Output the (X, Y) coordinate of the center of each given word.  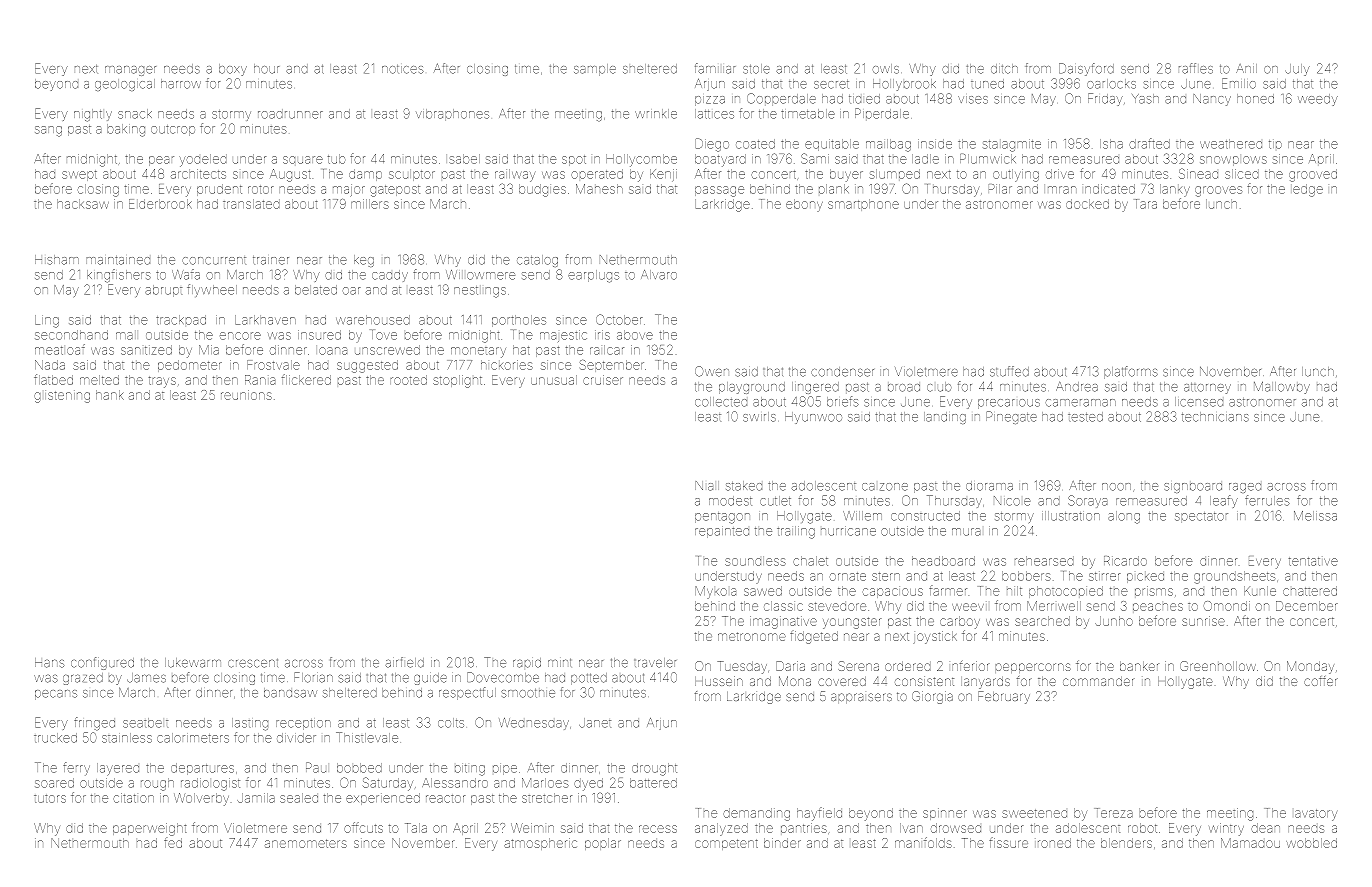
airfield (405, 662)
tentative (1313, 561)
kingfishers (119, 276)
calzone (885, 487)
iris (602, 335)
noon (1116, 487)
